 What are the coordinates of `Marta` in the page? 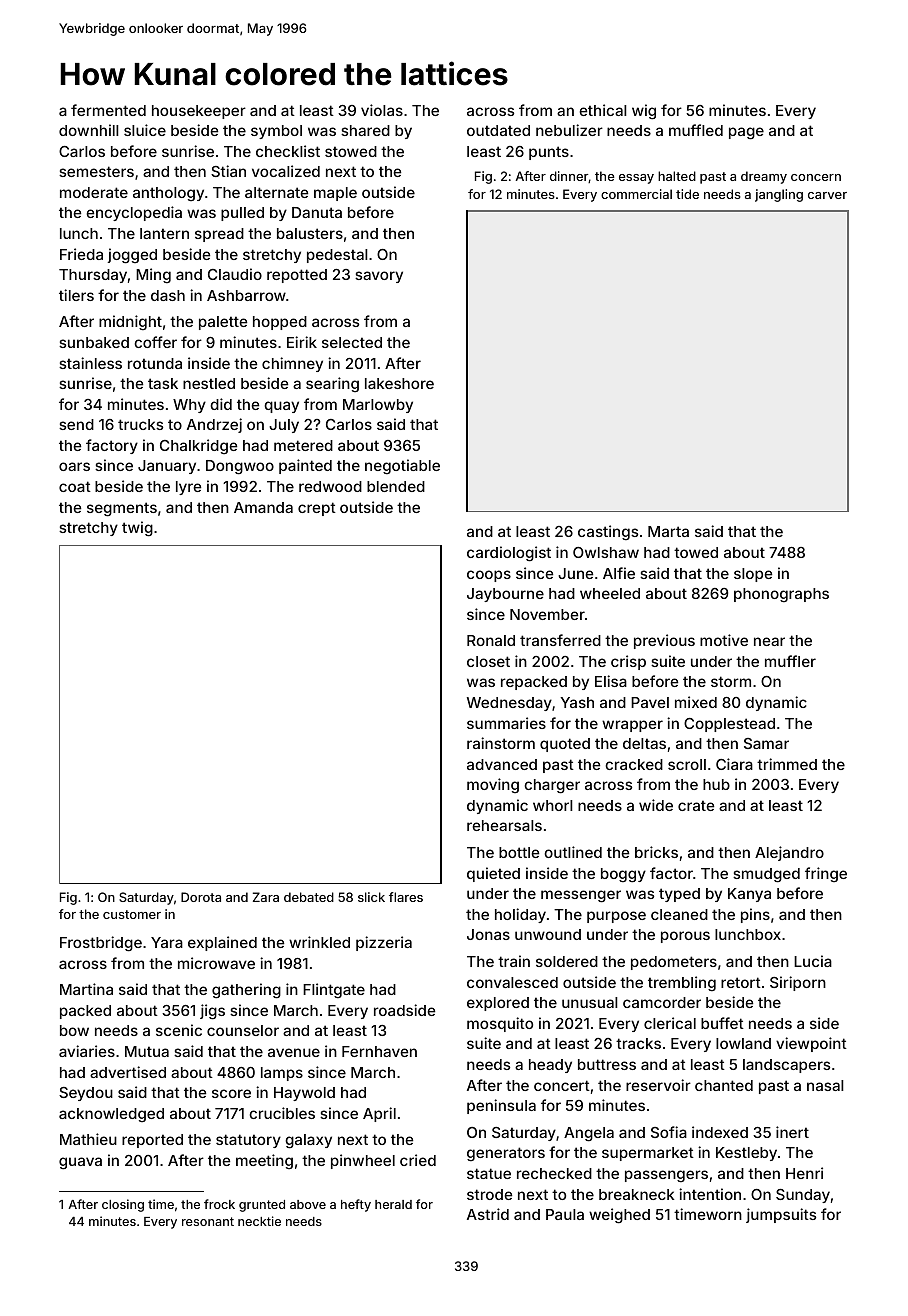 It's located at (668, 531).
